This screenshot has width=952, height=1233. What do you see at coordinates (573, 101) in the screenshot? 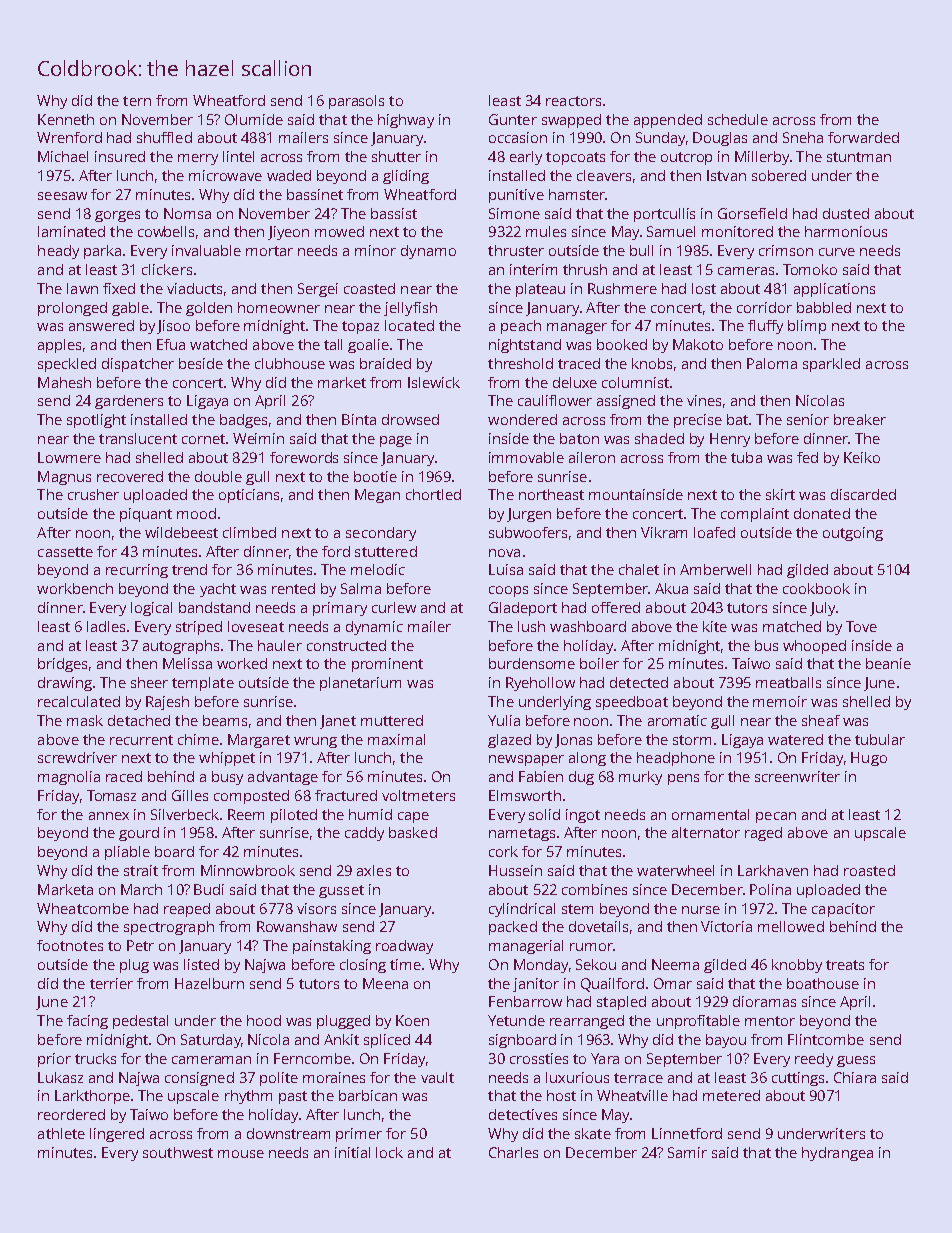
I see `reactors` at bounding box center [573, 101].
